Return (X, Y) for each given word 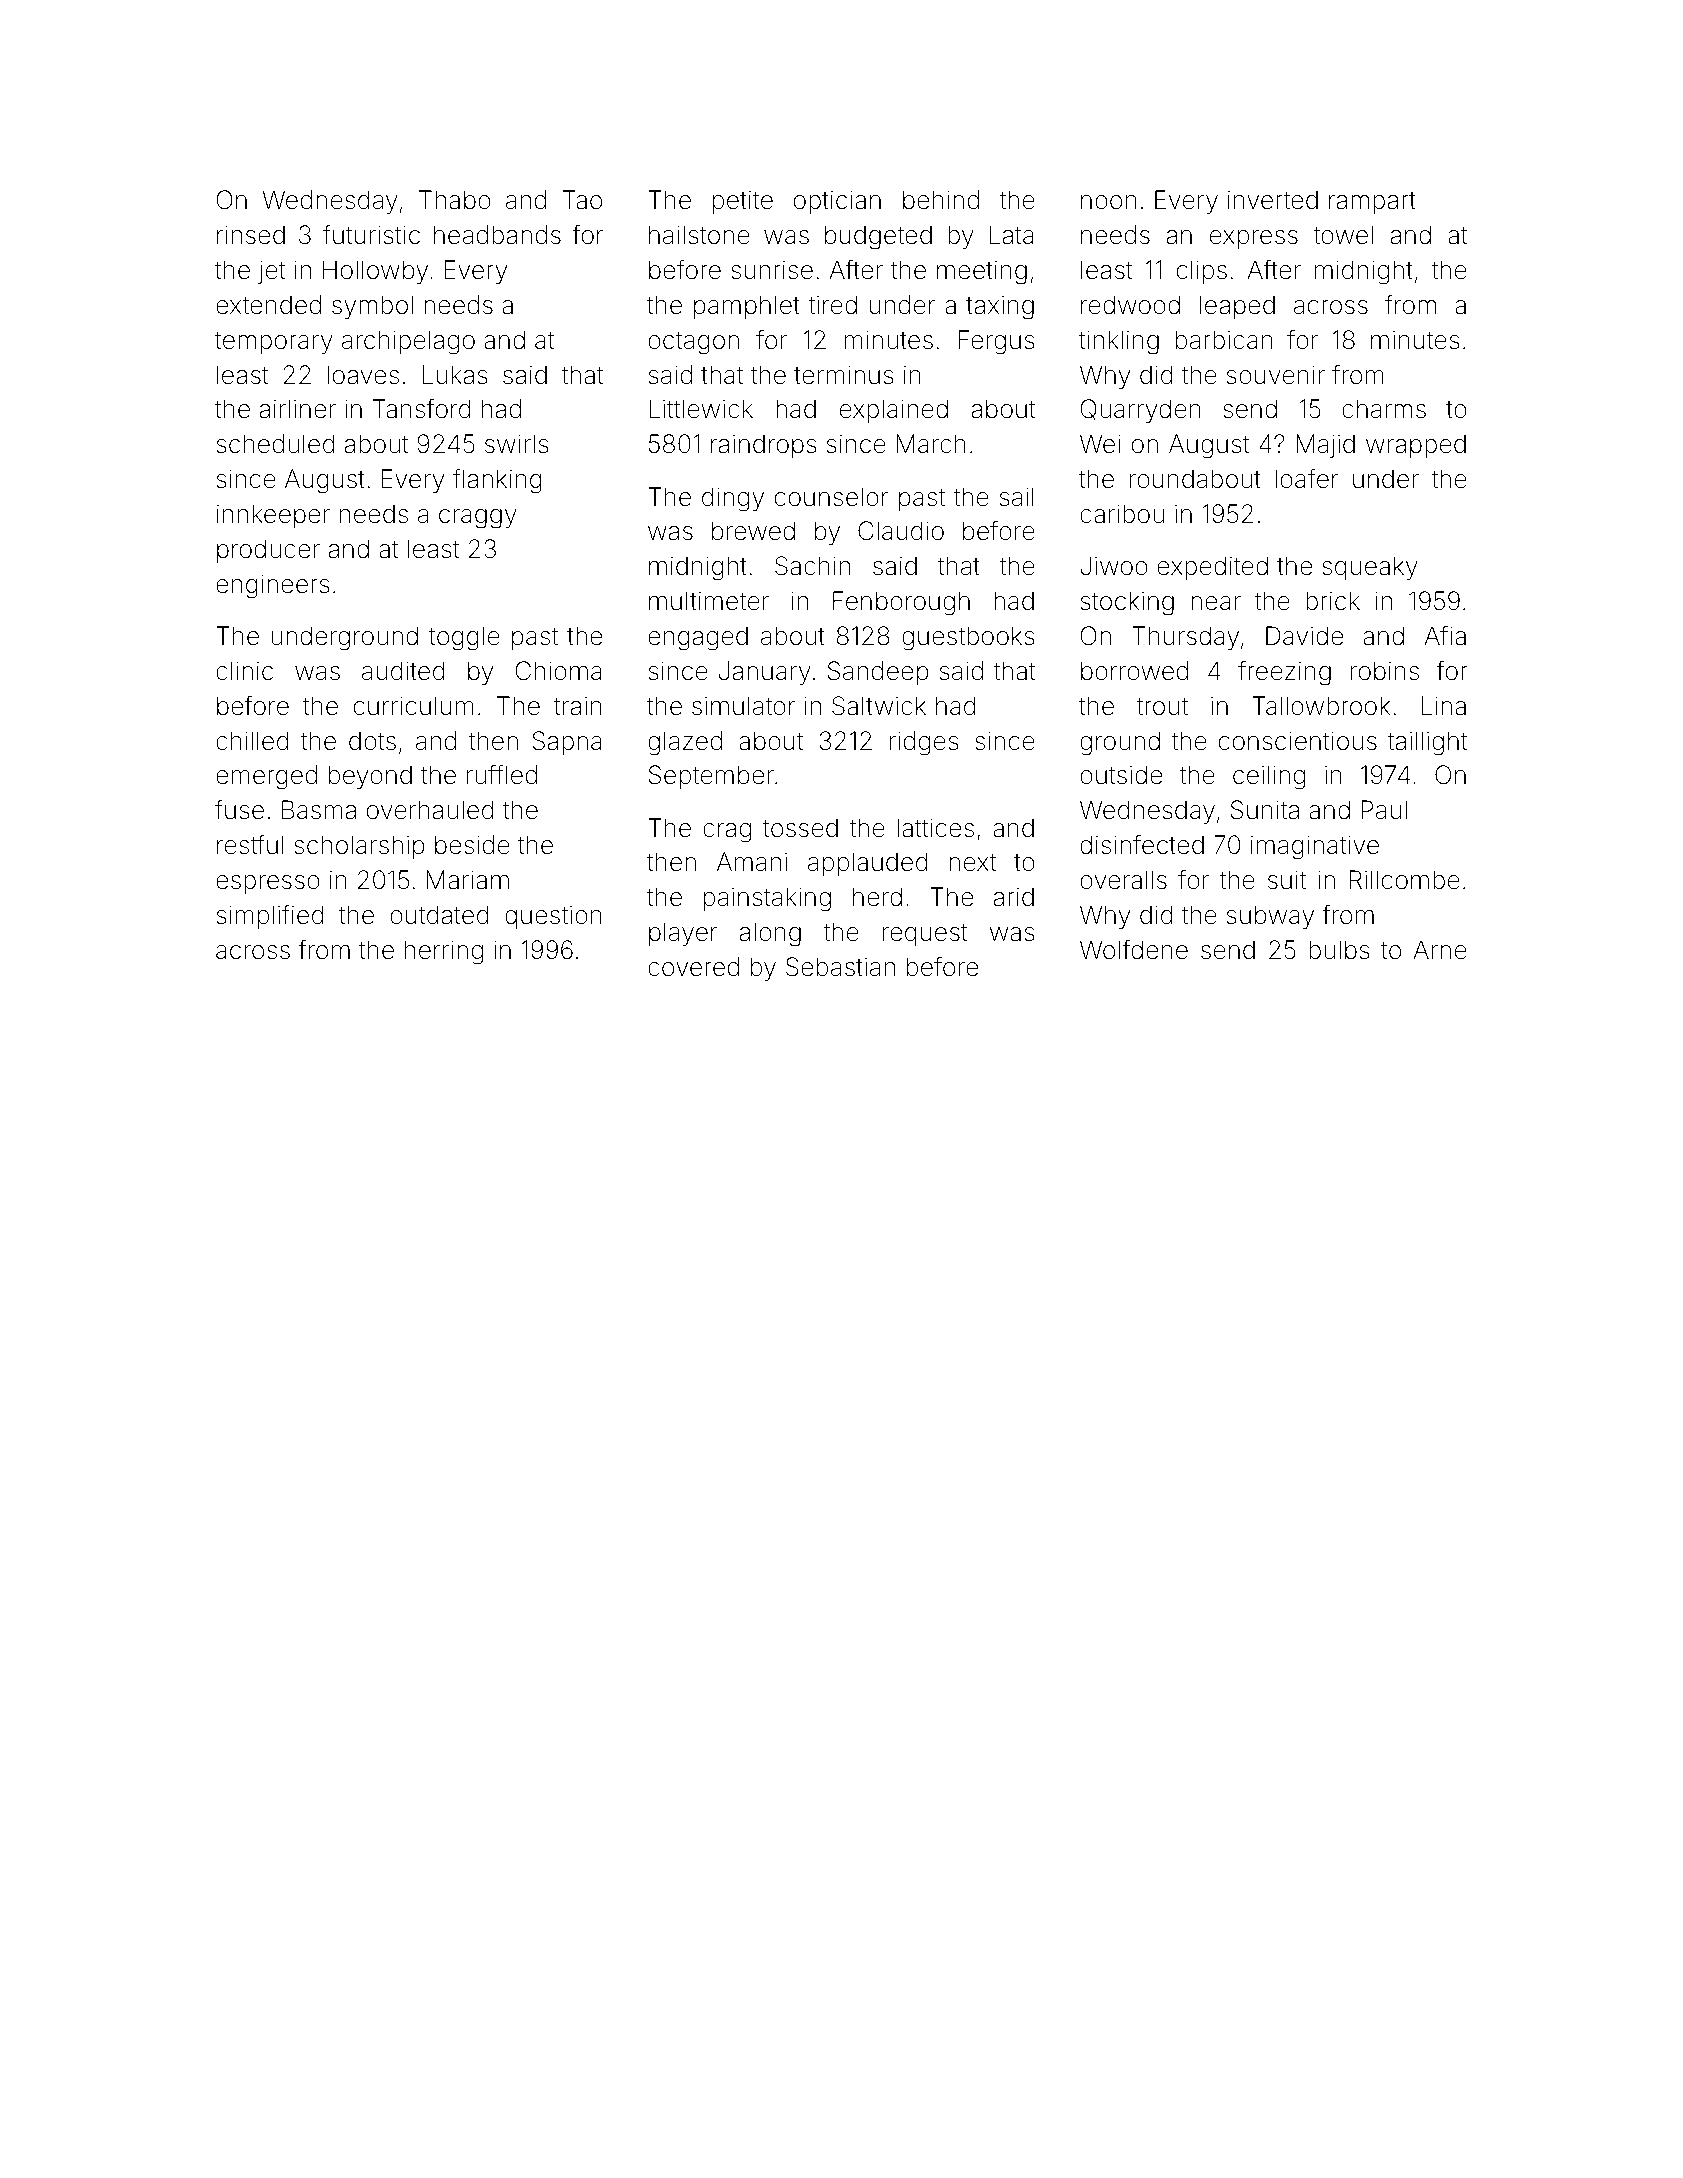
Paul (1384, 810)
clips (1202, 272)
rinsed (251, 235)
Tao (582, 200)
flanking (497, 481)
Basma (319, 810)
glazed (685, 743)
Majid (1325, 446)
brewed (753, 531)
